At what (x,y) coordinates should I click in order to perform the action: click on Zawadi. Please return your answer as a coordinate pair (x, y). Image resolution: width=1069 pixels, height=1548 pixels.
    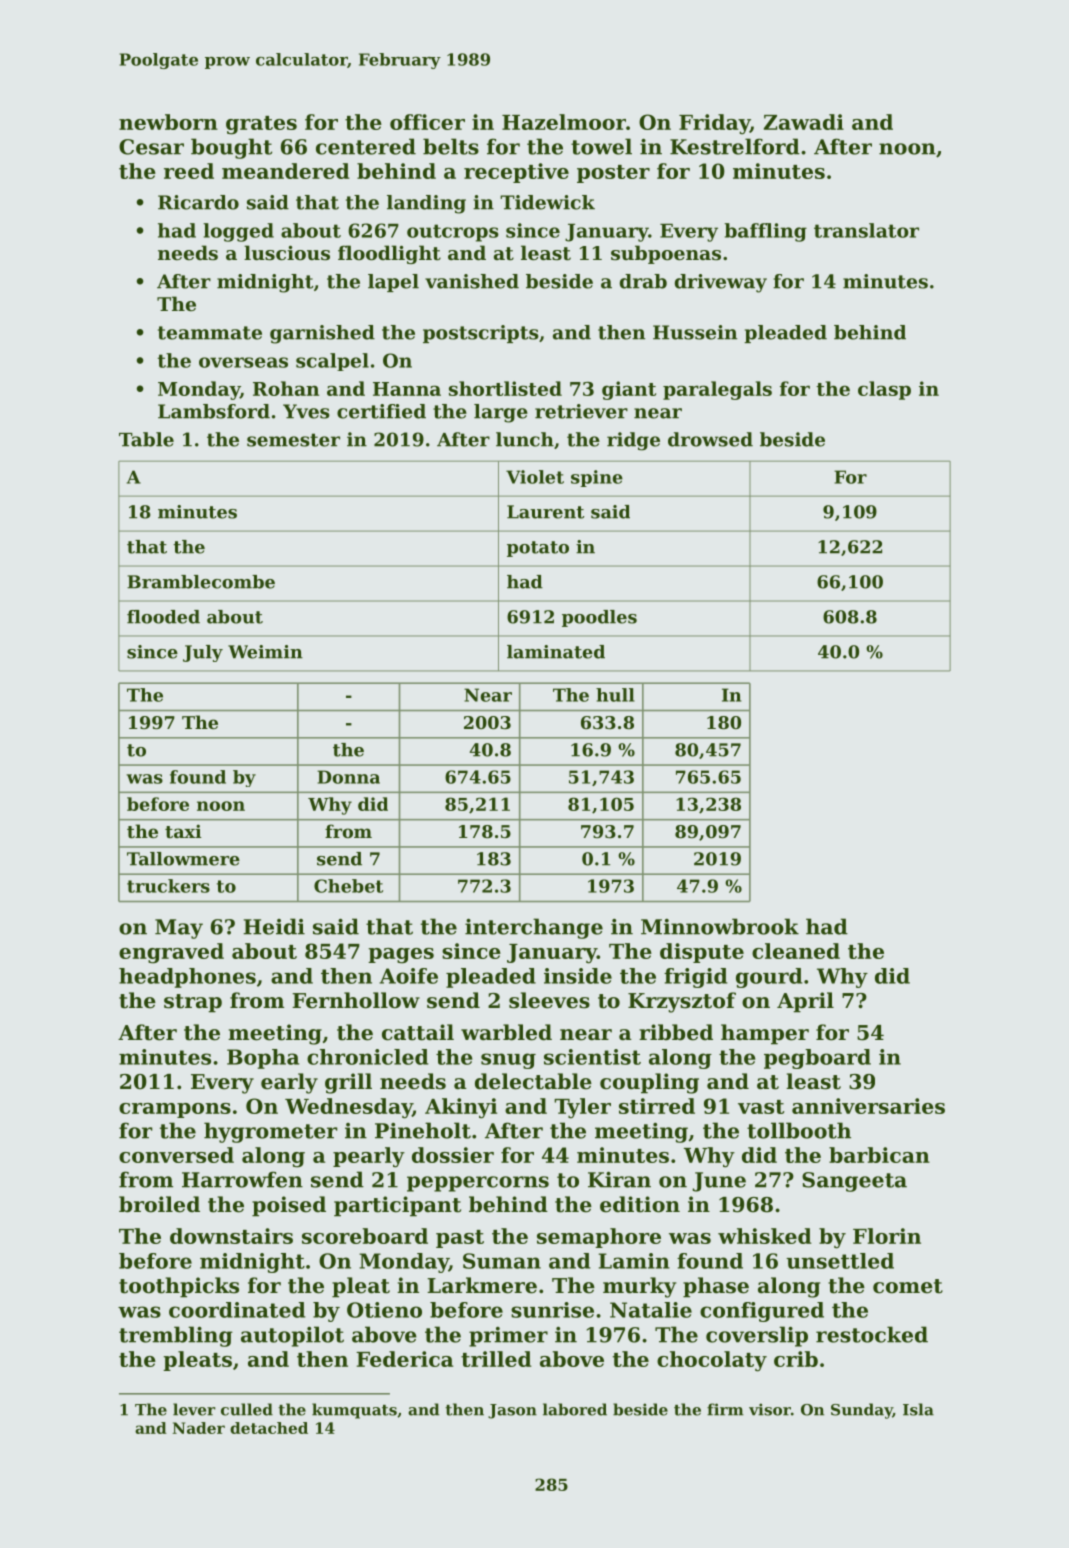
    Looking at the image, I should click on (804, 122).
